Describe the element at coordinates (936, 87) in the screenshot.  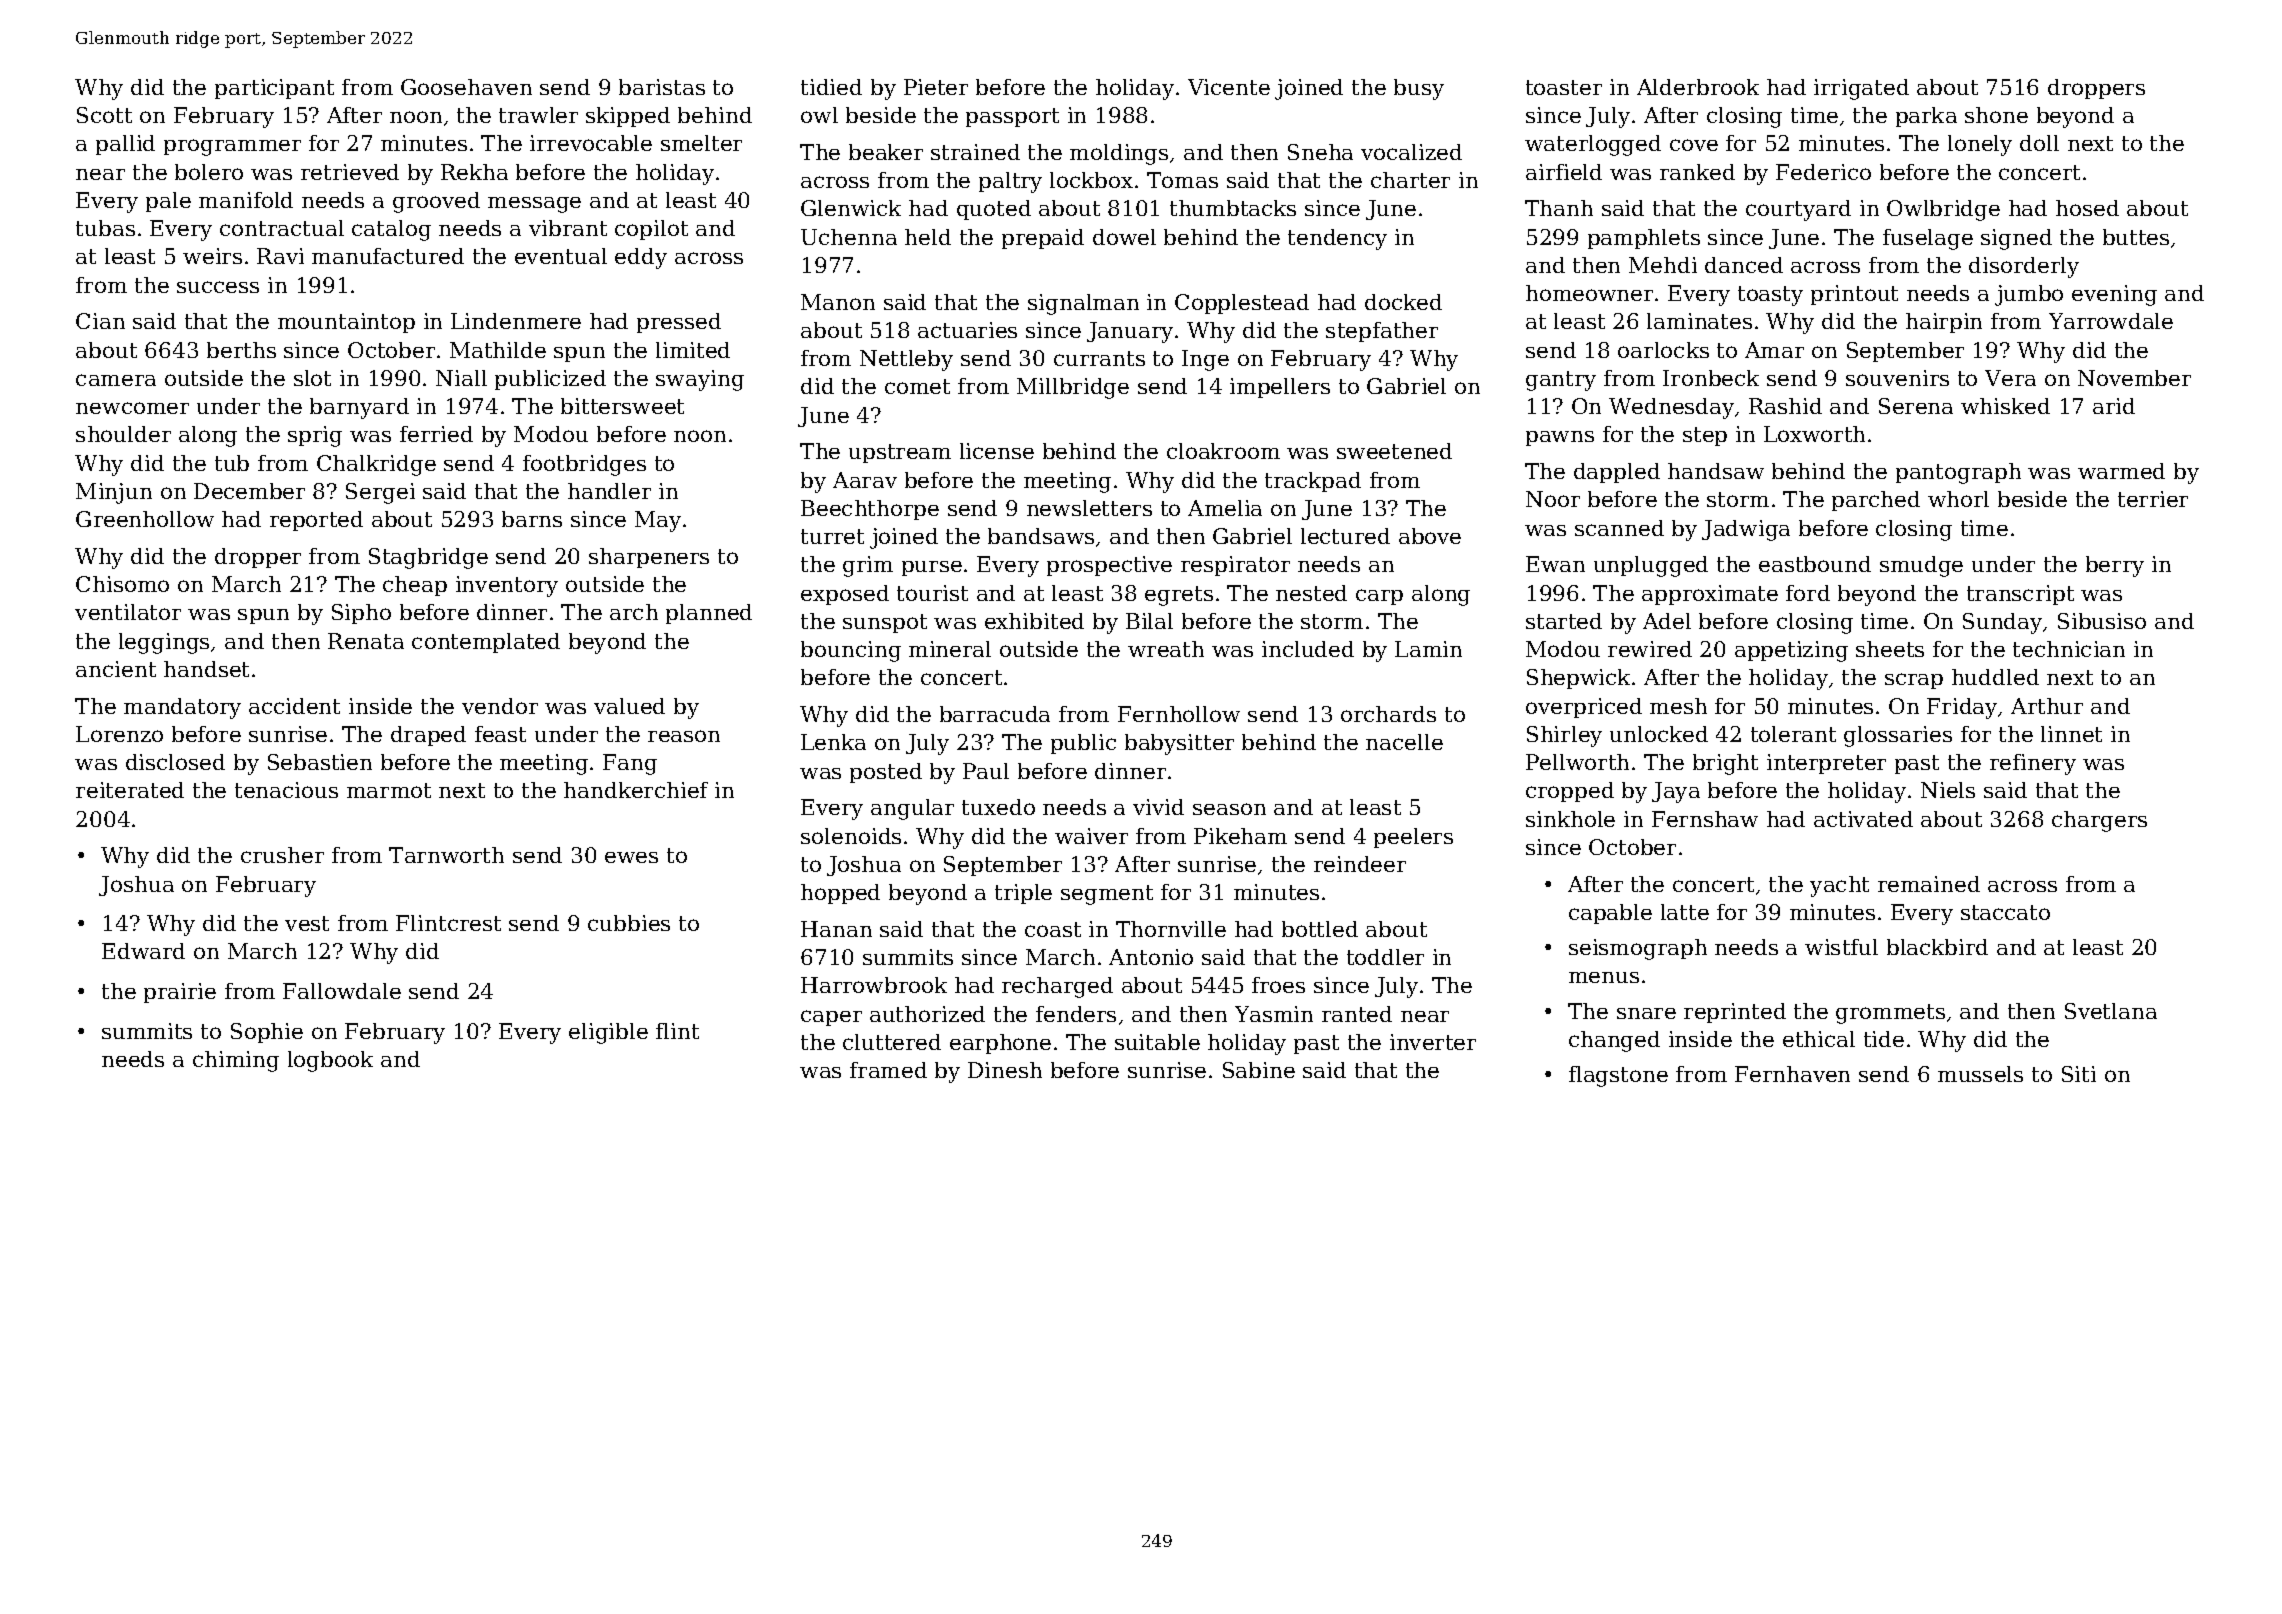
I see `Pieter` at that location.
